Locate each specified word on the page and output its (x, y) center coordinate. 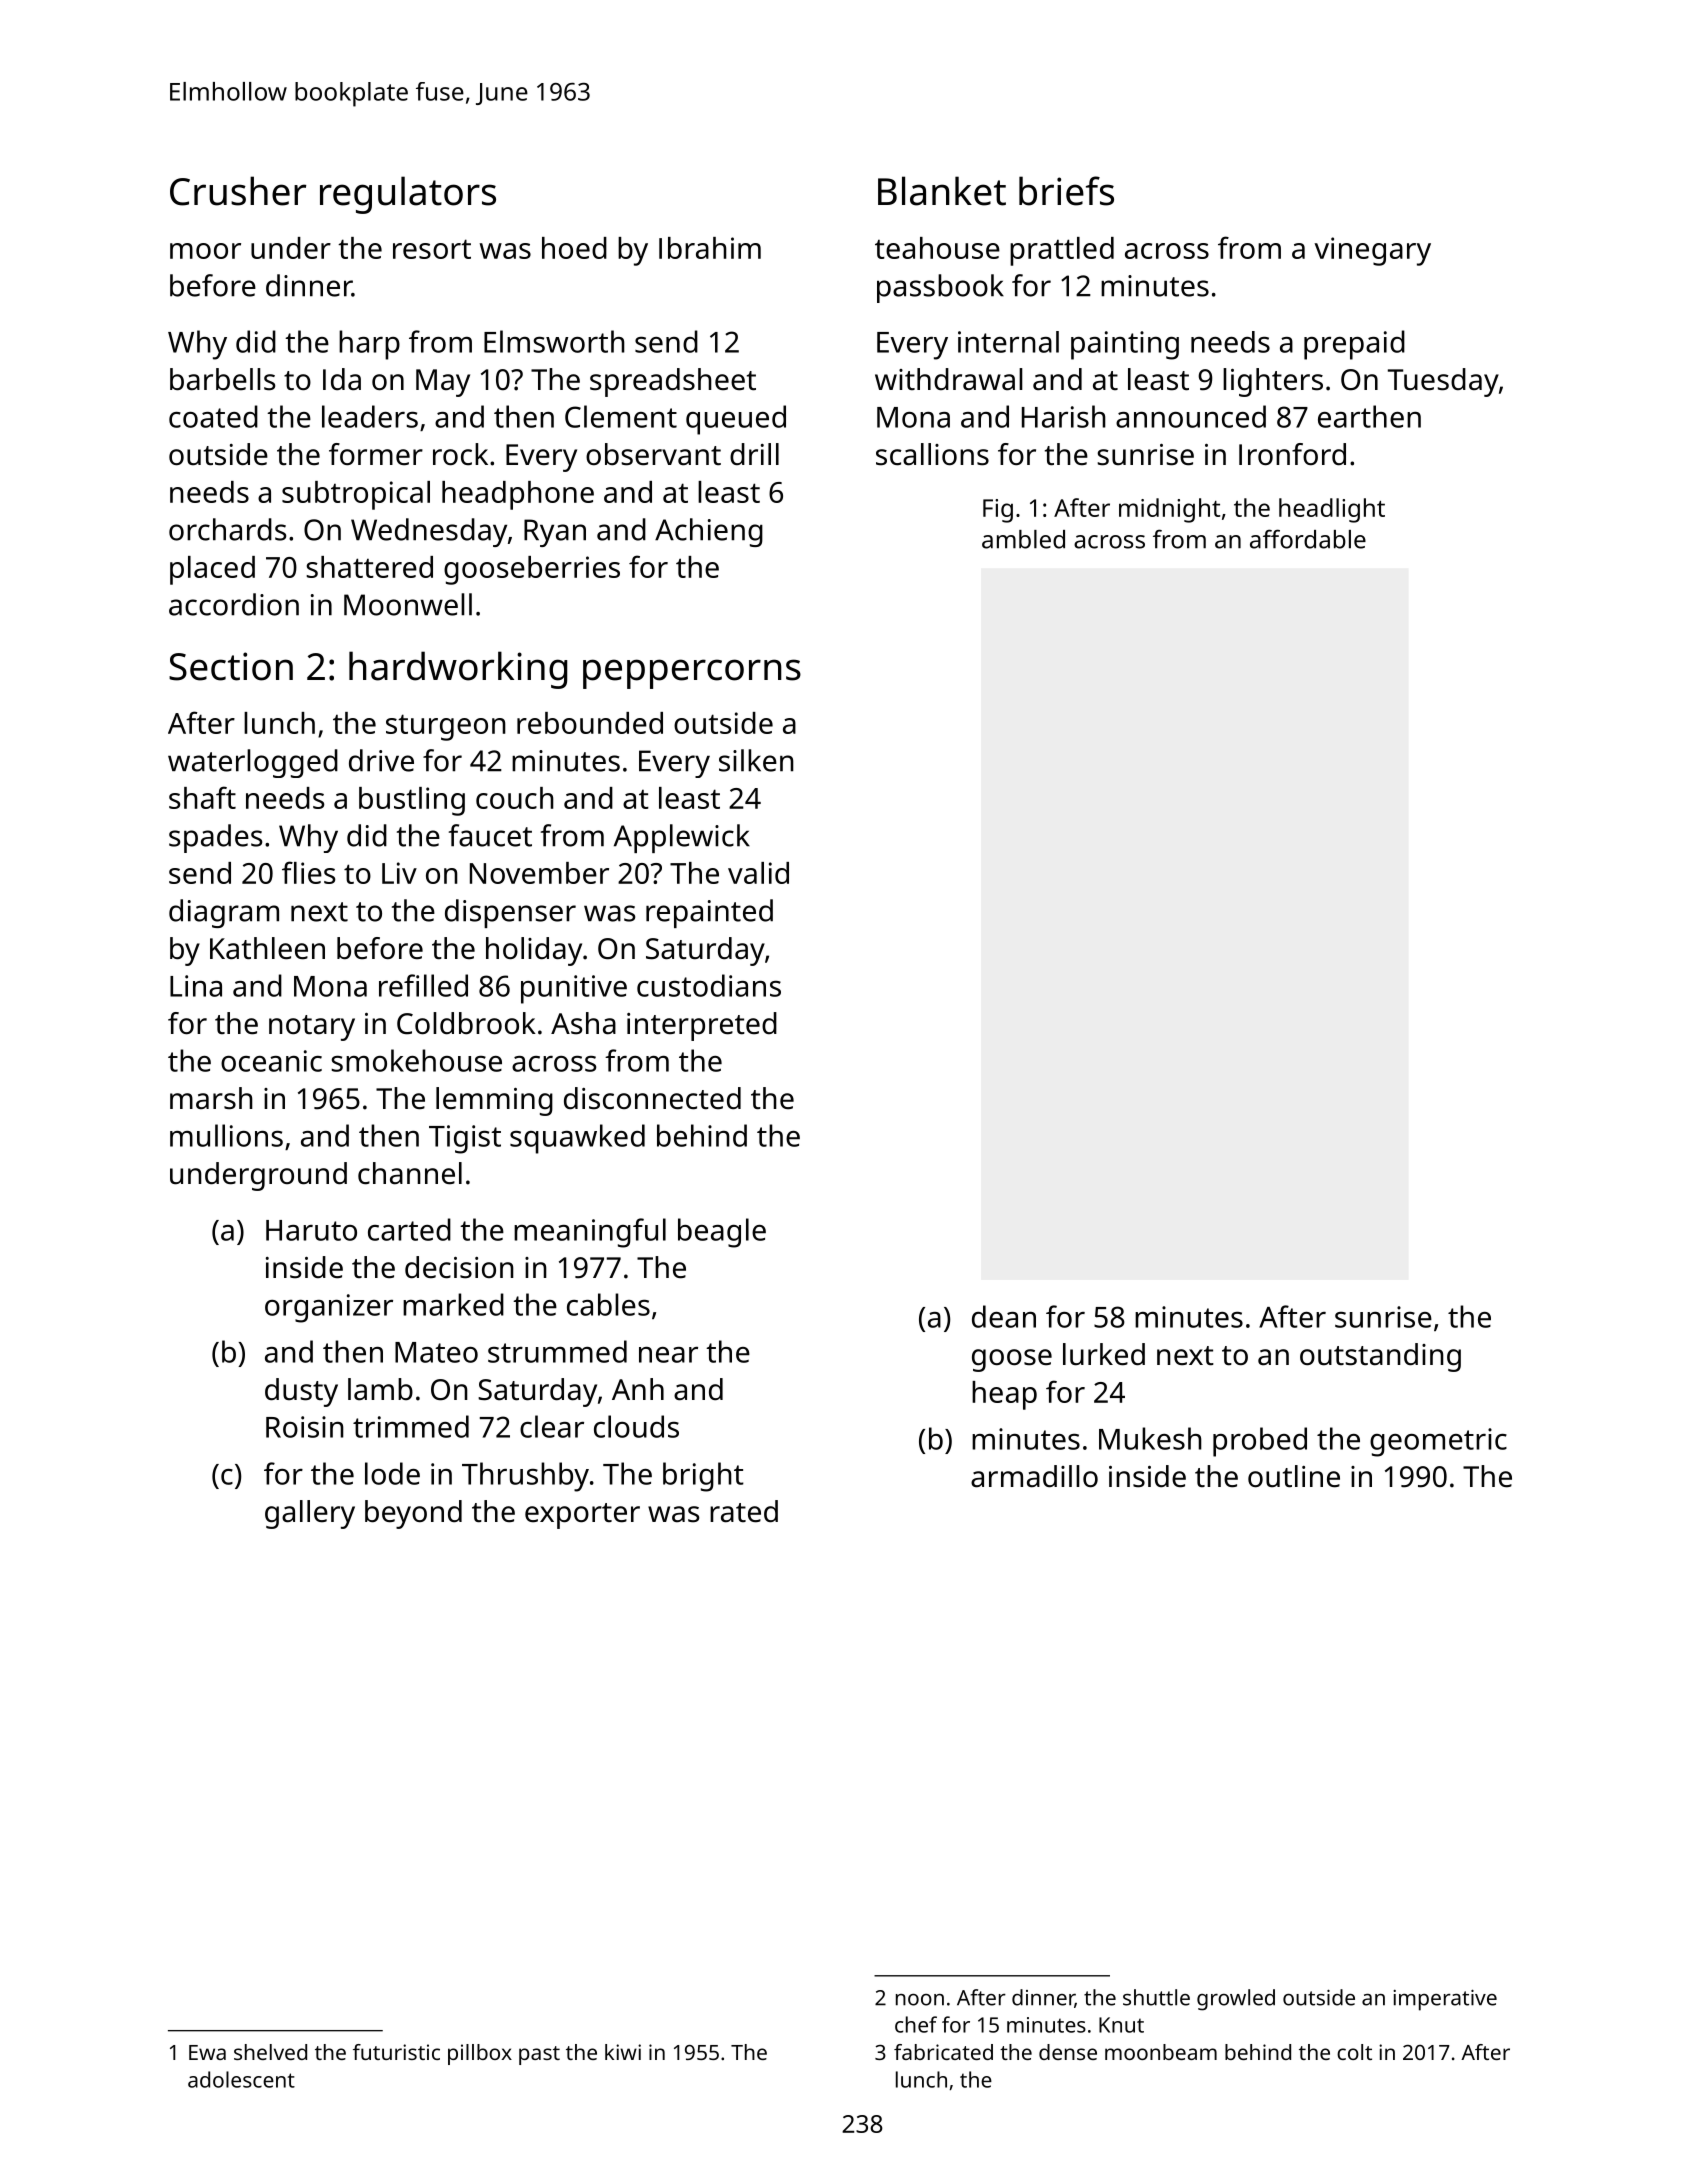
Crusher (238, 191)
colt (1354, 2052)
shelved (270, 2052)
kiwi (623, 2052)
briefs (1066, 191)
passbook (940, 288)
